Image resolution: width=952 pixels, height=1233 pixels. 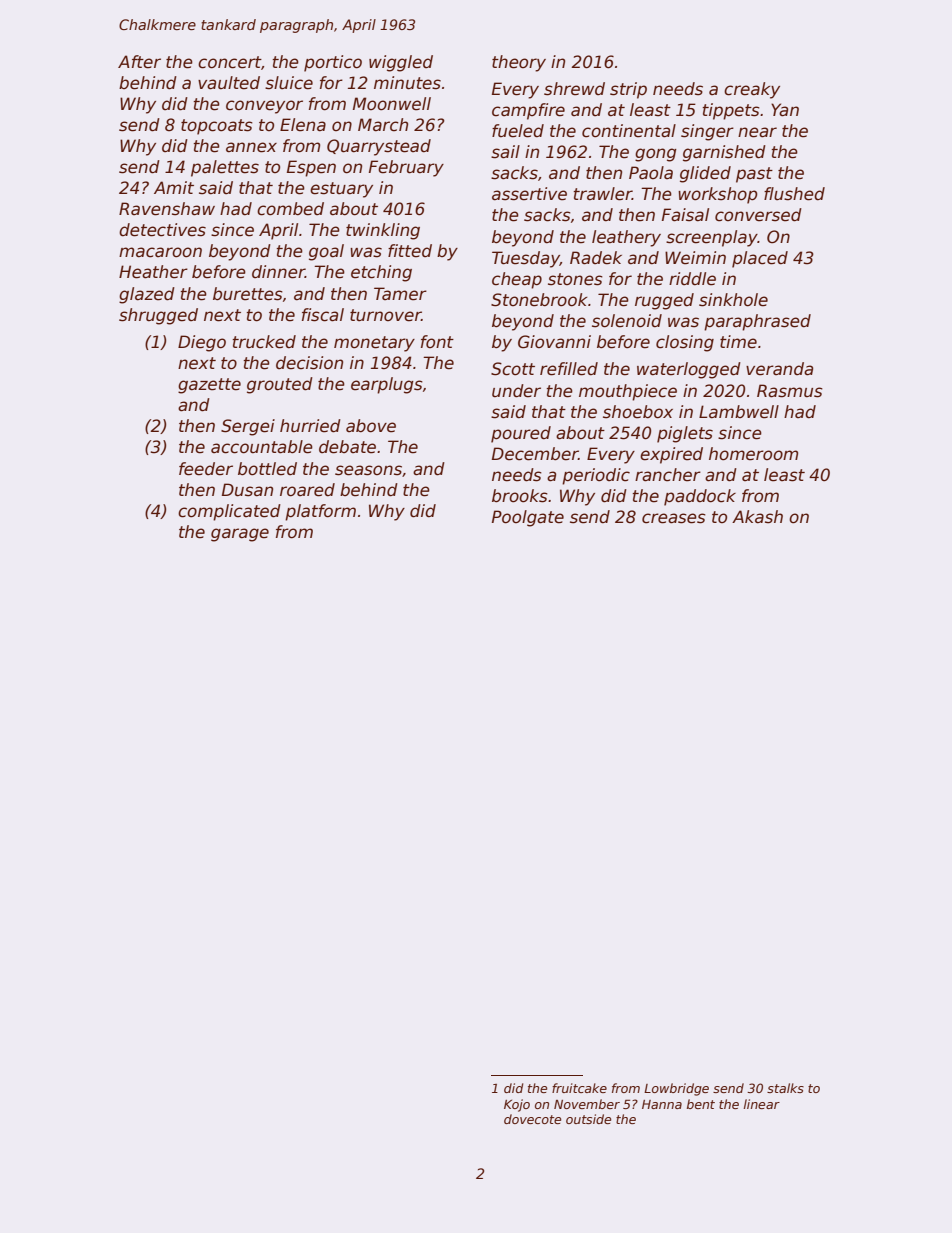 I want to click on Poolgate, so click(x=528, y=518).
